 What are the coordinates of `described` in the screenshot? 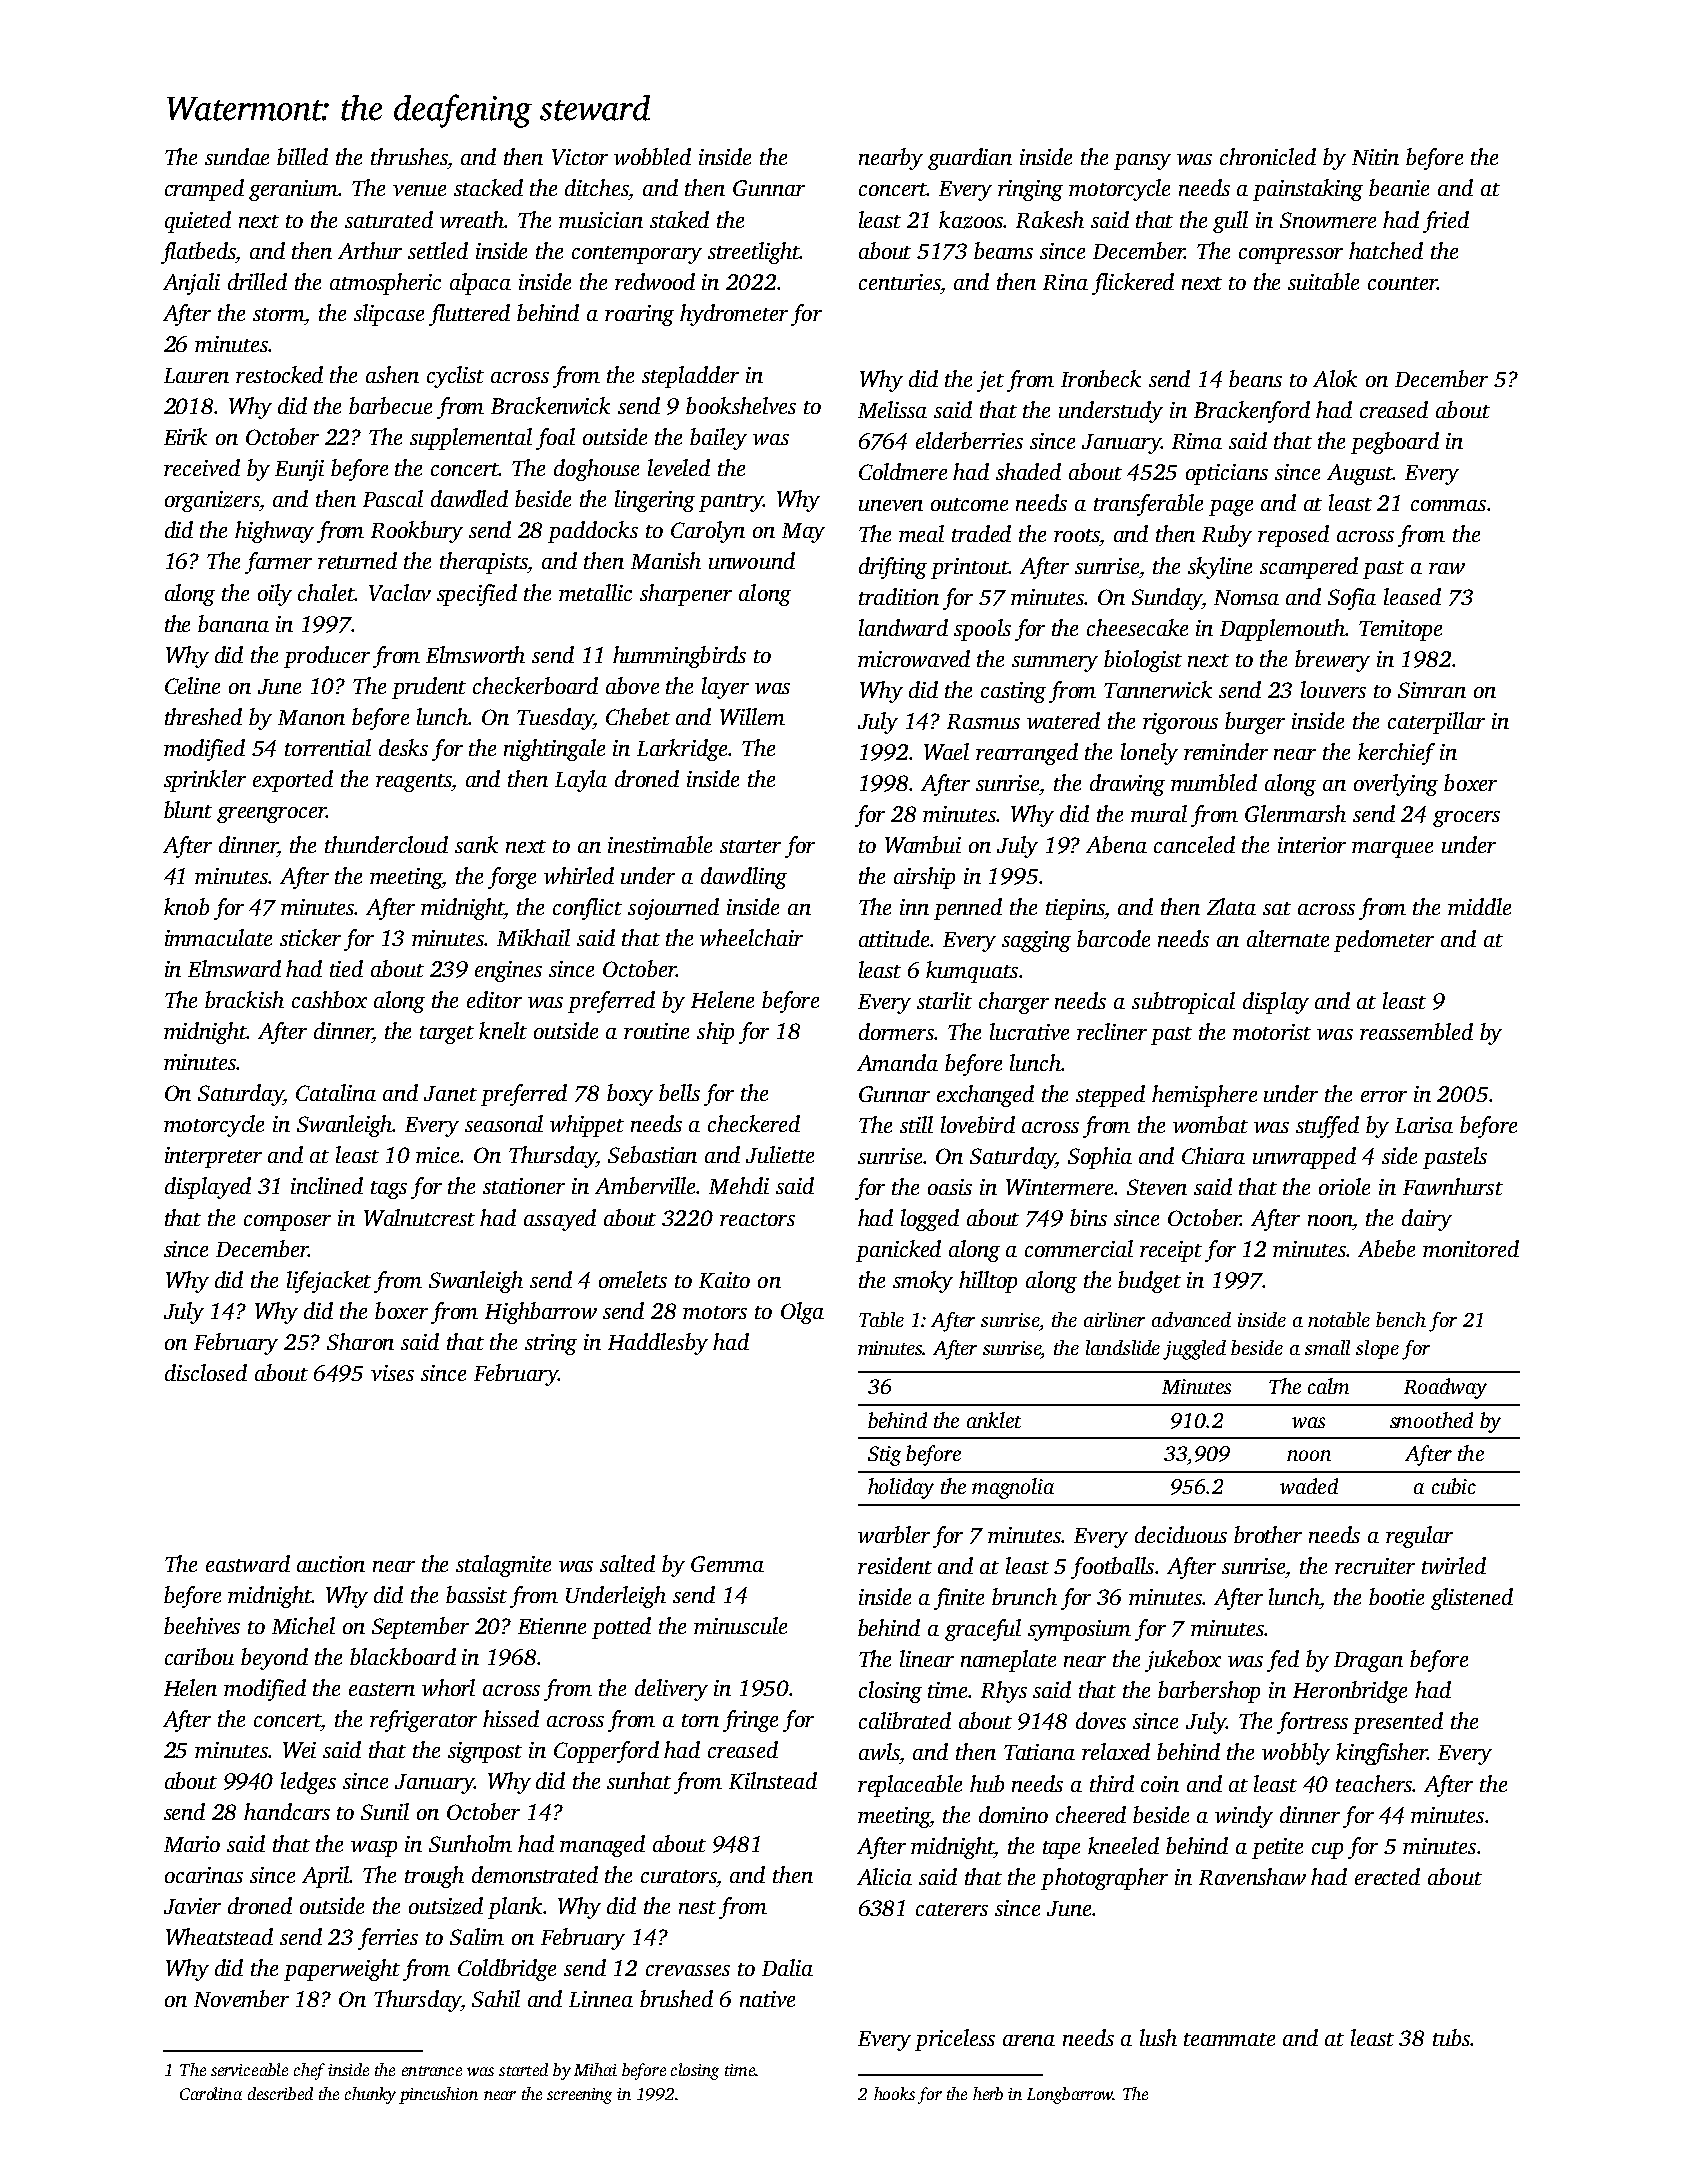 It's located at (280, 2093).
